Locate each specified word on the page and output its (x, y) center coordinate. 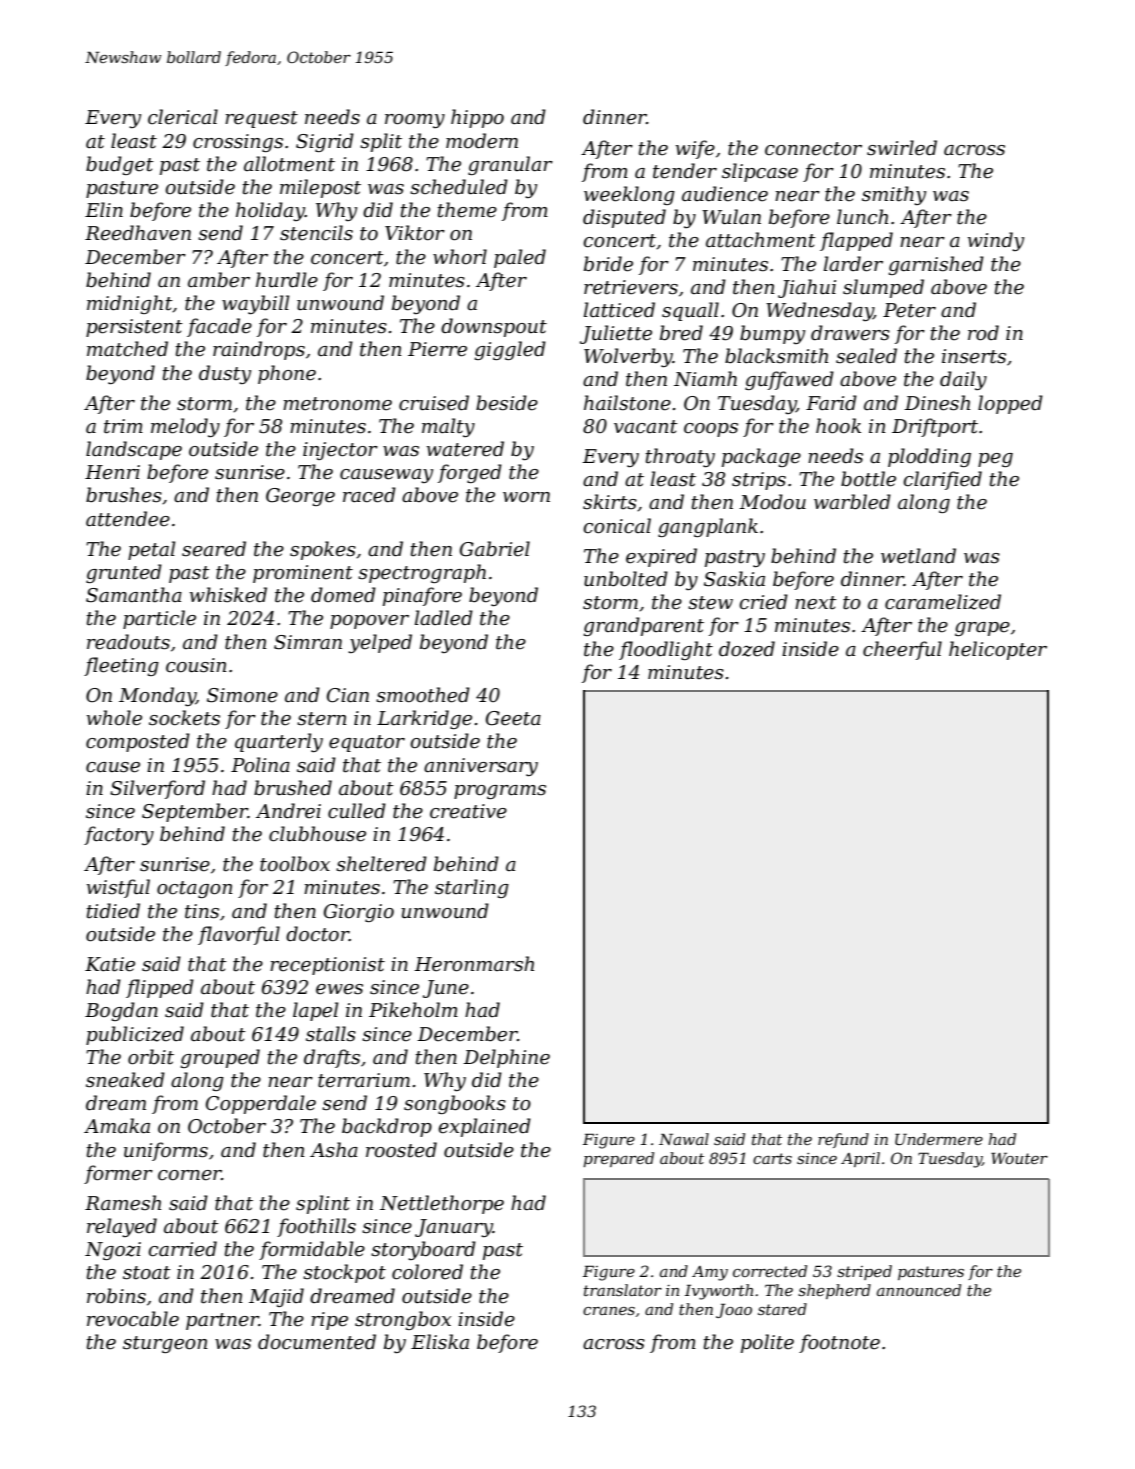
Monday (157, 696)
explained (484, 1127)
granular (510, 165)
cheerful (902, 650)
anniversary (481, 767)
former (118, 1174)
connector (813, 149)
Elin (104, 209)
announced (919, 1290)
